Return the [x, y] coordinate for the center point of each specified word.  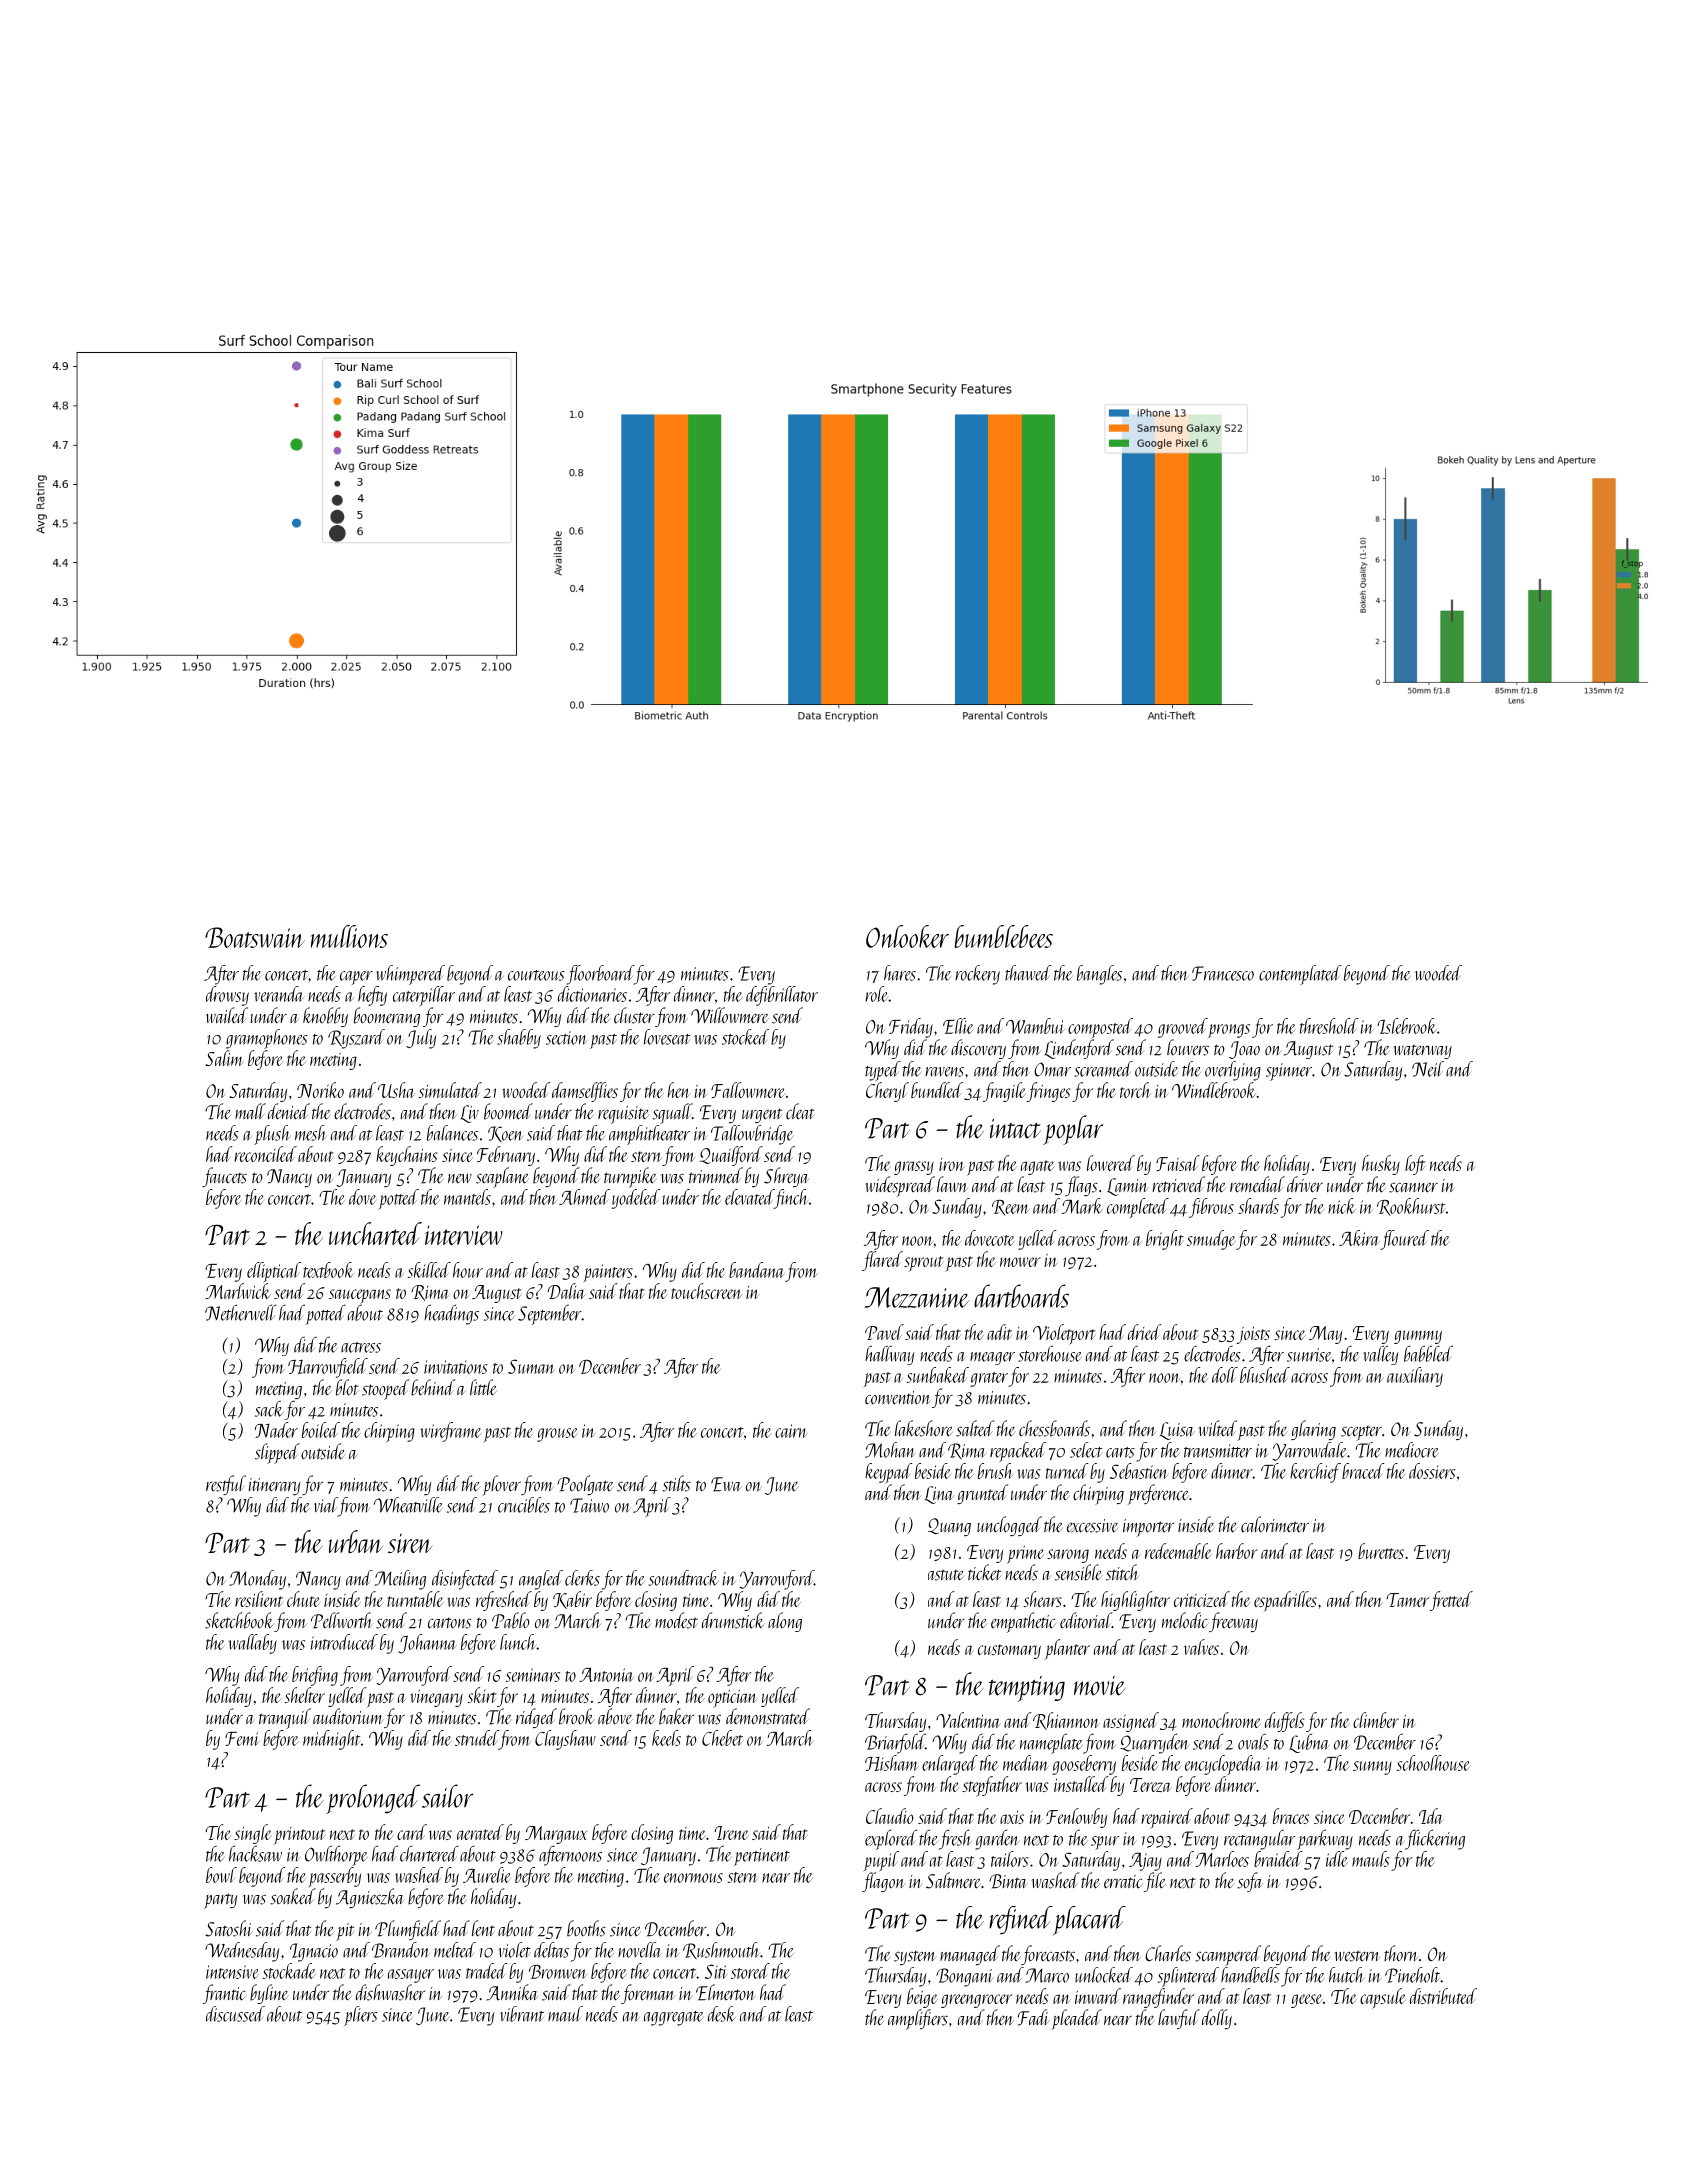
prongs [1229, 1031]
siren [410, 1543]
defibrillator [782, 996]
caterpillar [424, 996]
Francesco [1223, 973]
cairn [791, 1431]
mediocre [1412, 1450]
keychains [406, 1156]
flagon [883, 1882]
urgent [762, 1115]
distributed [1443, 1996]
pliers [361, 2016]
